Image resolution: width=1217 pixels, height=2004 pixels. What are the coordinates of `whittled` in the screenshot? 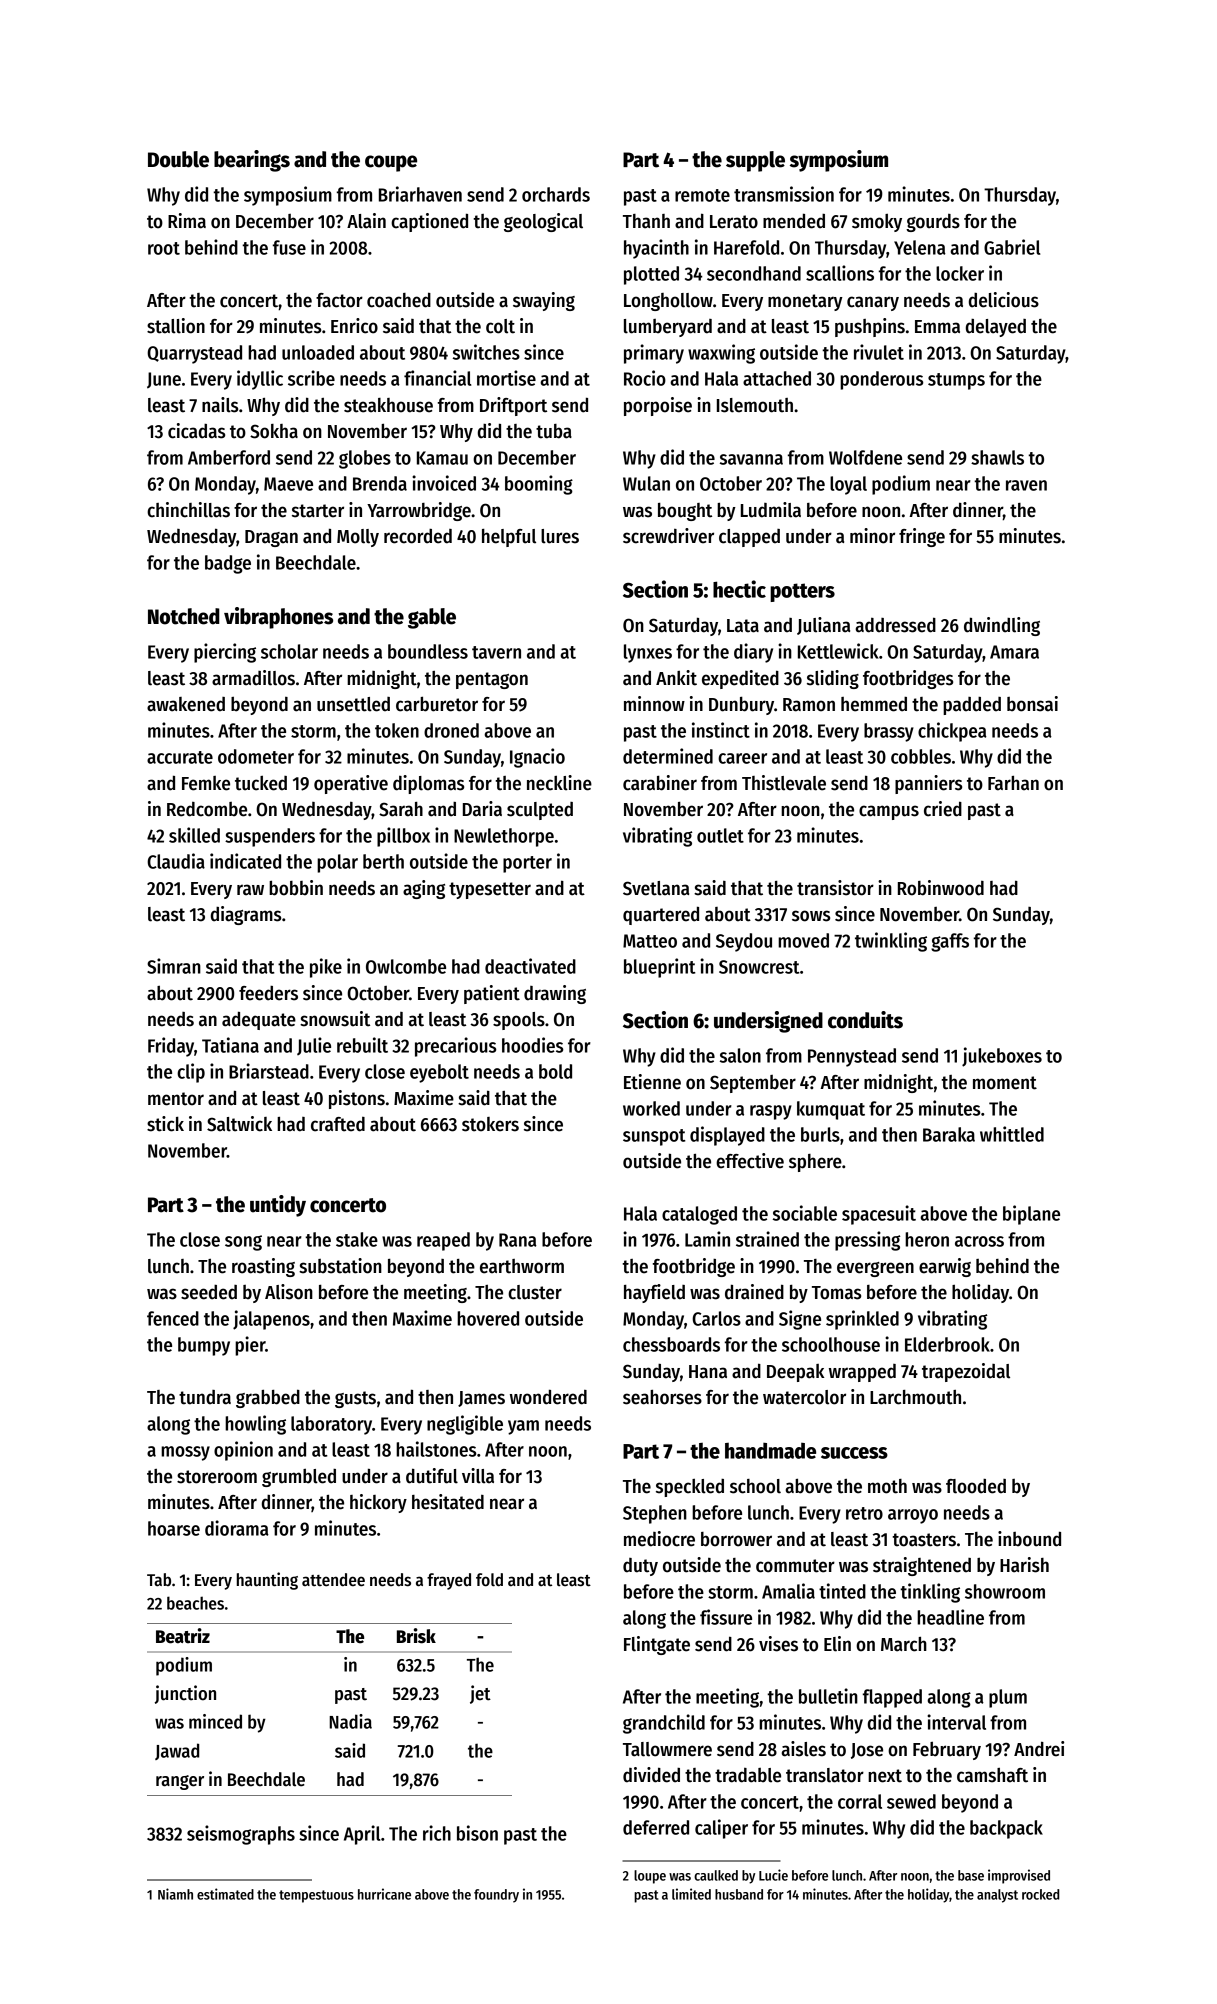 It's located at (1012, 1134).
